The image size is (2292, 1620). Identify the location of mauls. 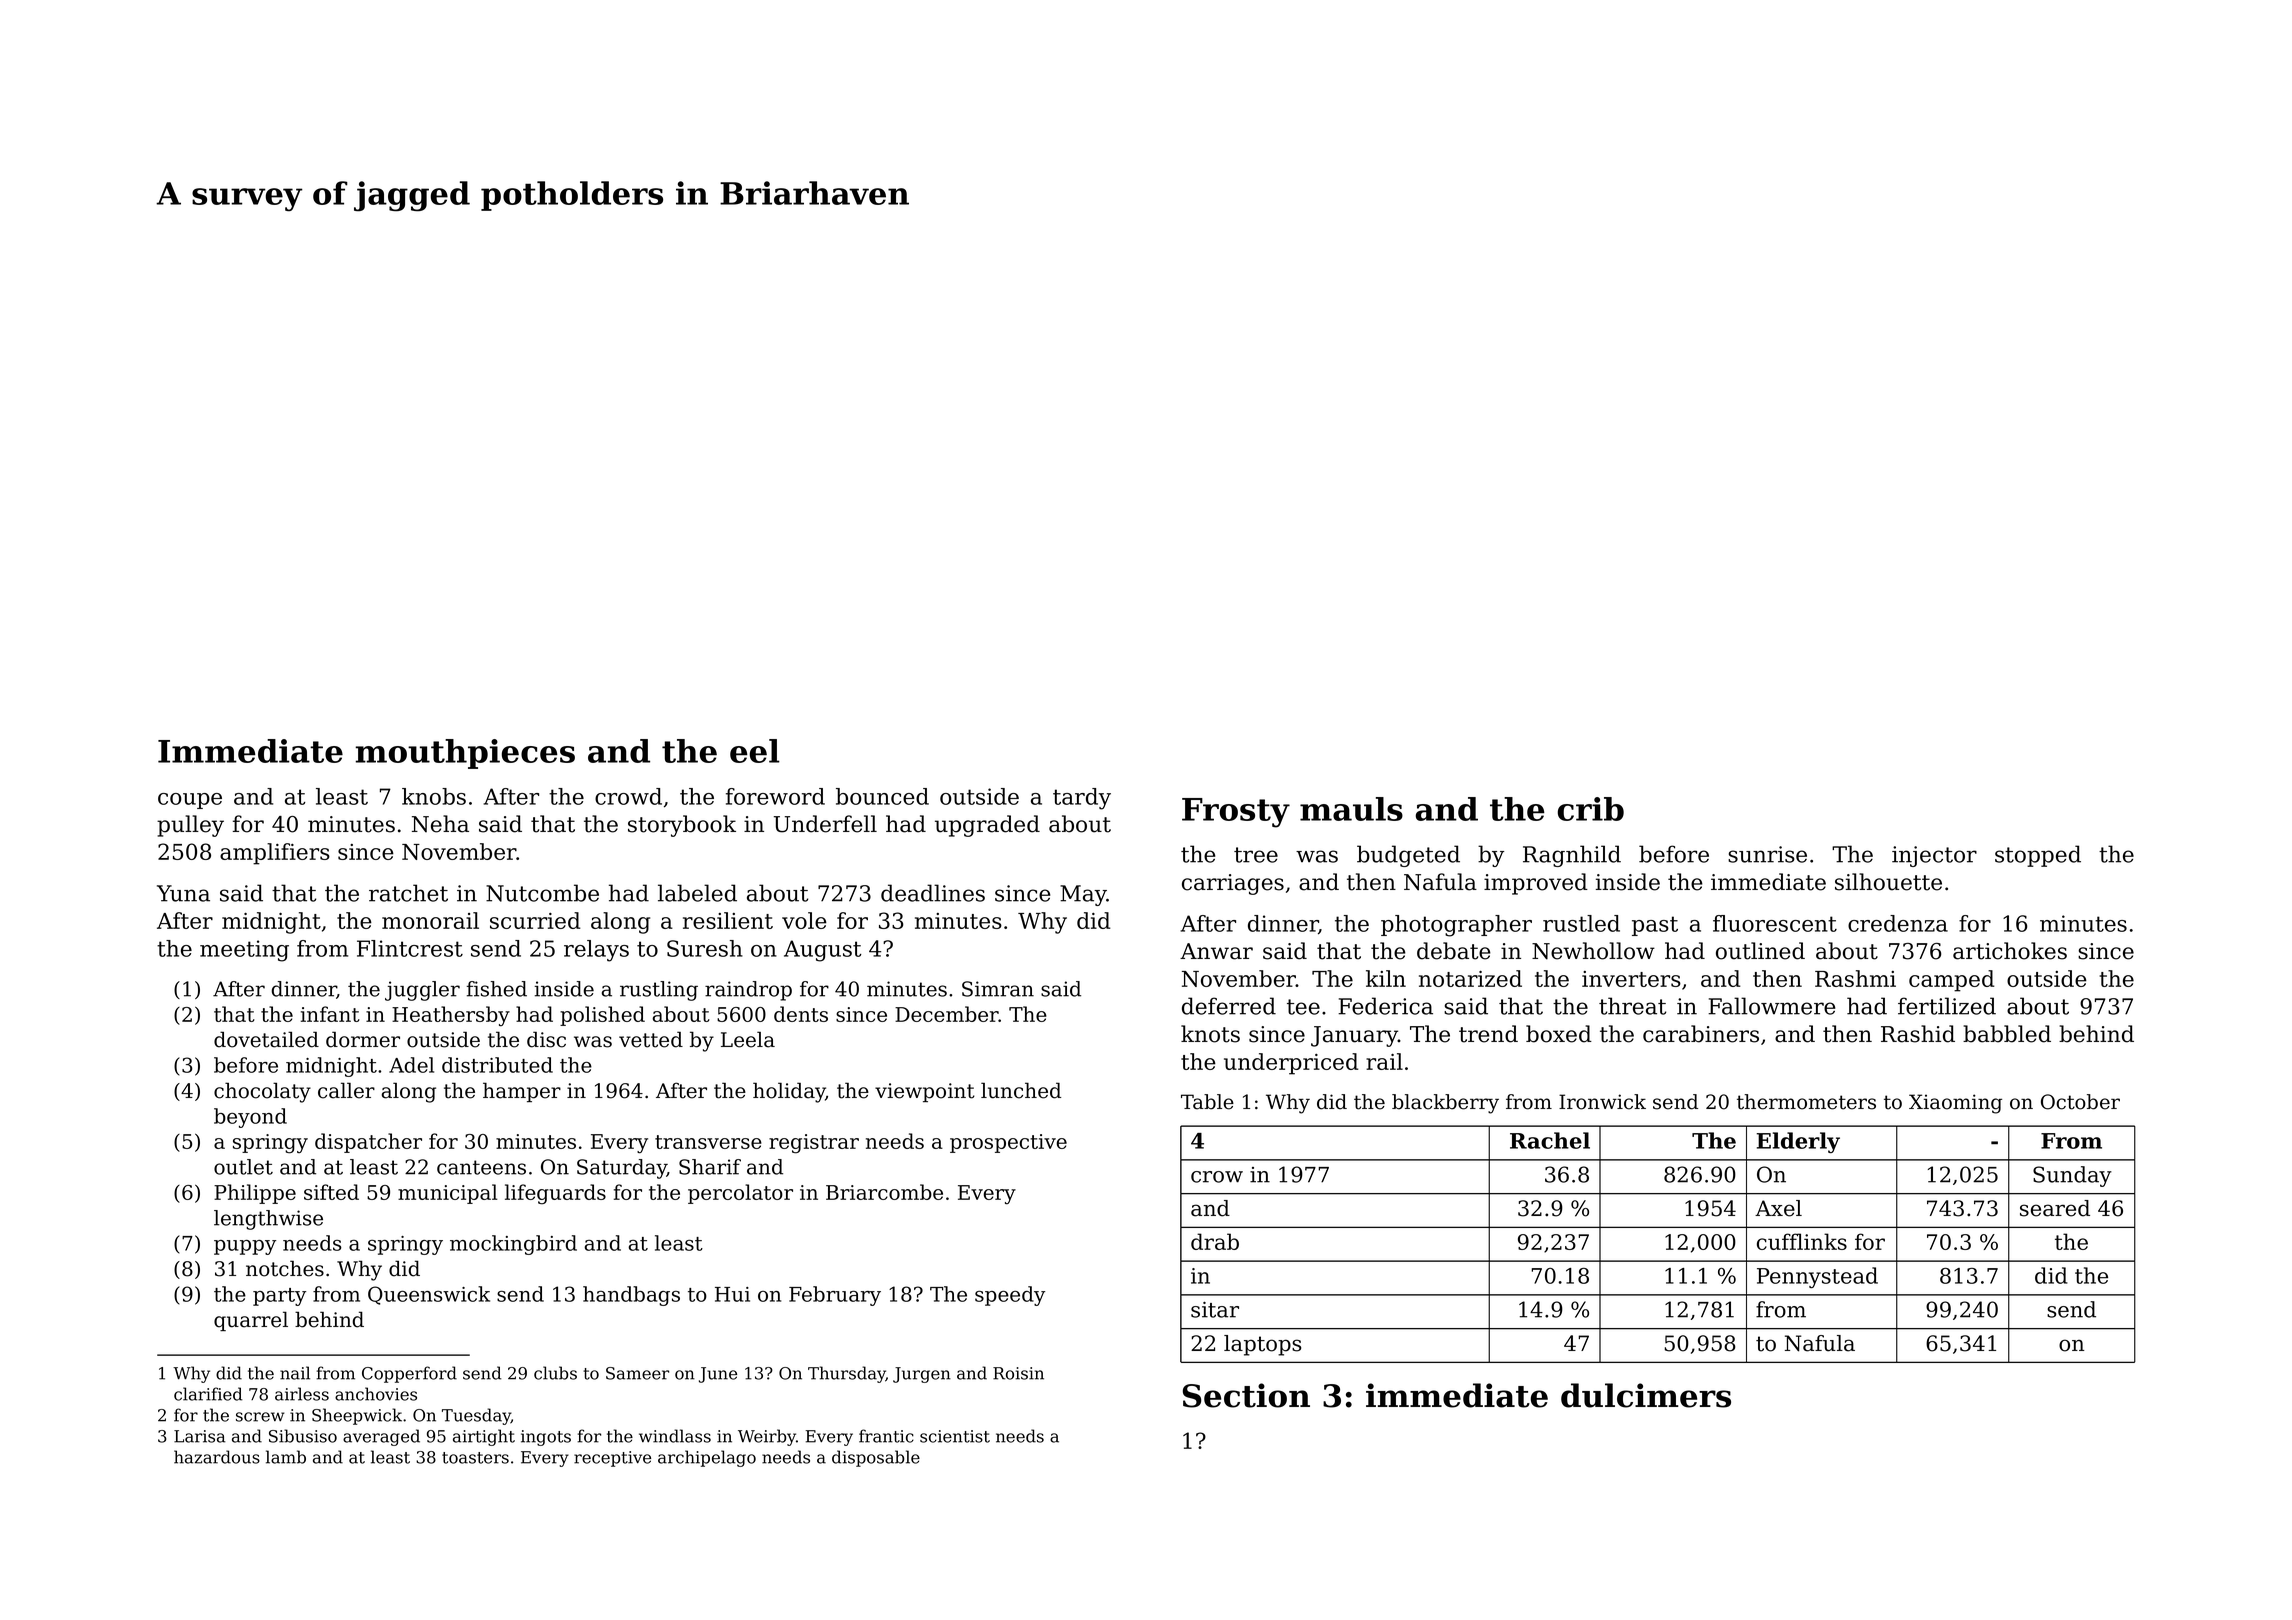
(1351, 809).
